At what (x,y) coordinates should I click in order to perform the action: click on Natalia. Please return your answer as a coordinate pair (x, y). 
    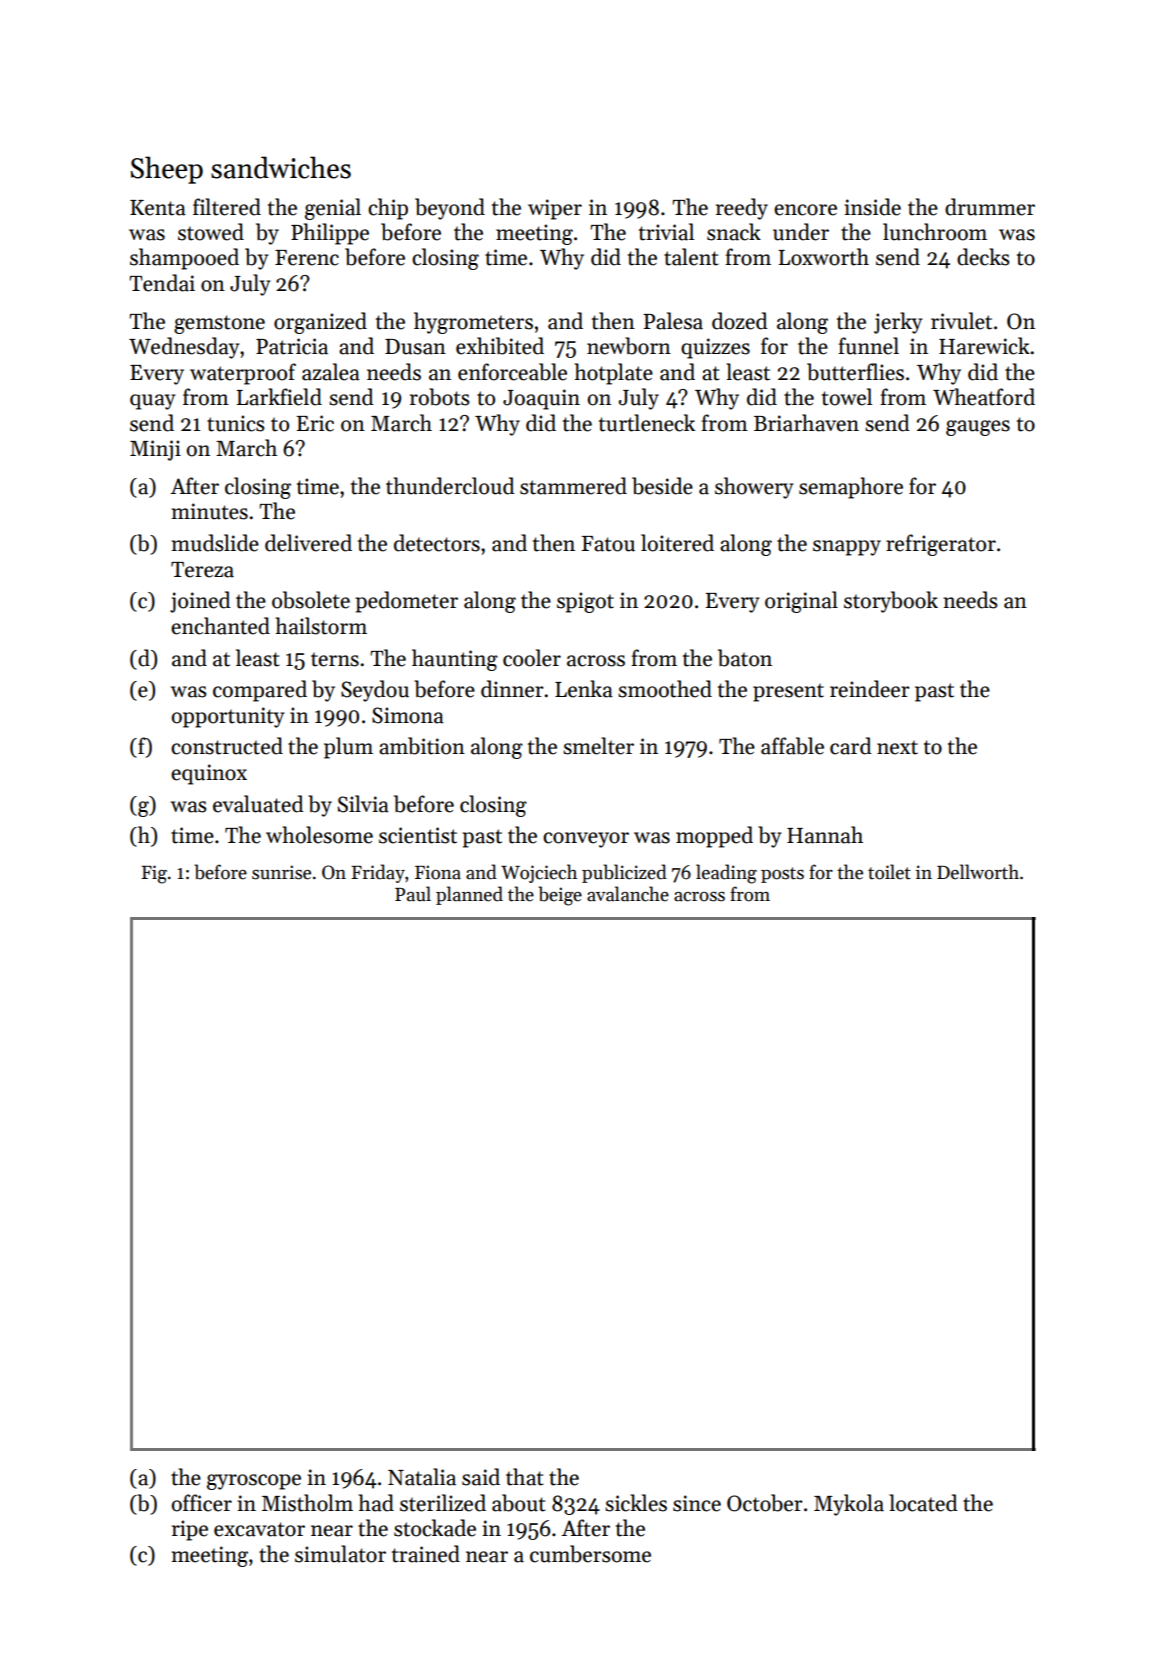
    Looking at the image, I should click on (422, 1477).
